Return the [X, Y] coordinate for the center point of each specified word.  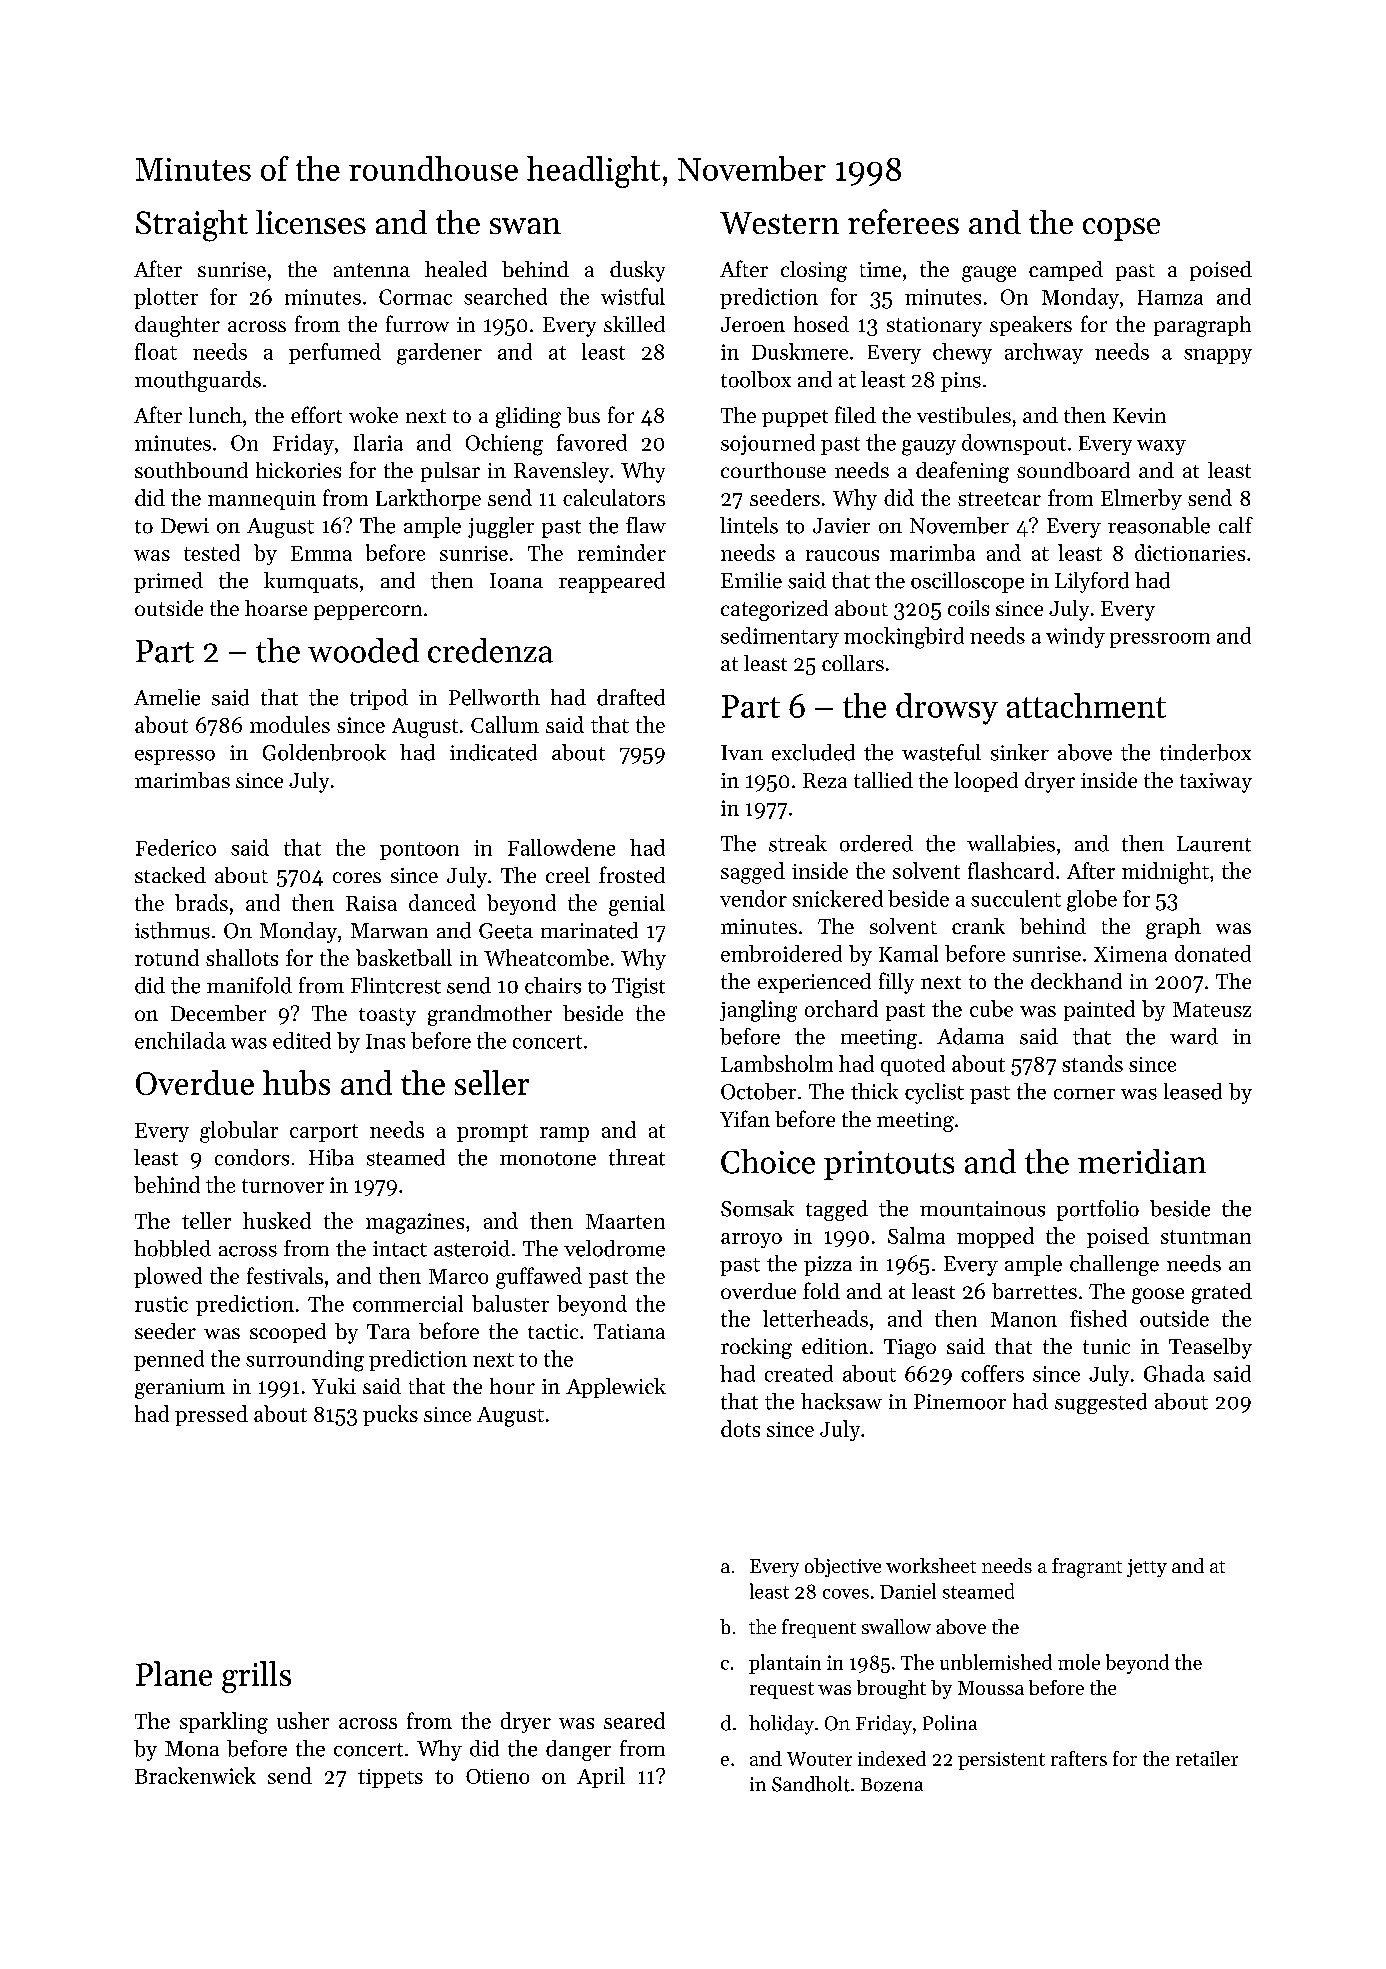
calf [1236, 525]
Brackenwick [195, 1775]
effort [316, 414]
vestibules [964, 415]
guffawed [539, 1278]
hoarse [276, 608]
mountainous [982, 1209]
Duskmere [800, 351]
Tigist [638, 988]
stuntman [1206, 1237]
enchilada [180, 1040]
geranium [180, 1389]
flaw [646, 525]
